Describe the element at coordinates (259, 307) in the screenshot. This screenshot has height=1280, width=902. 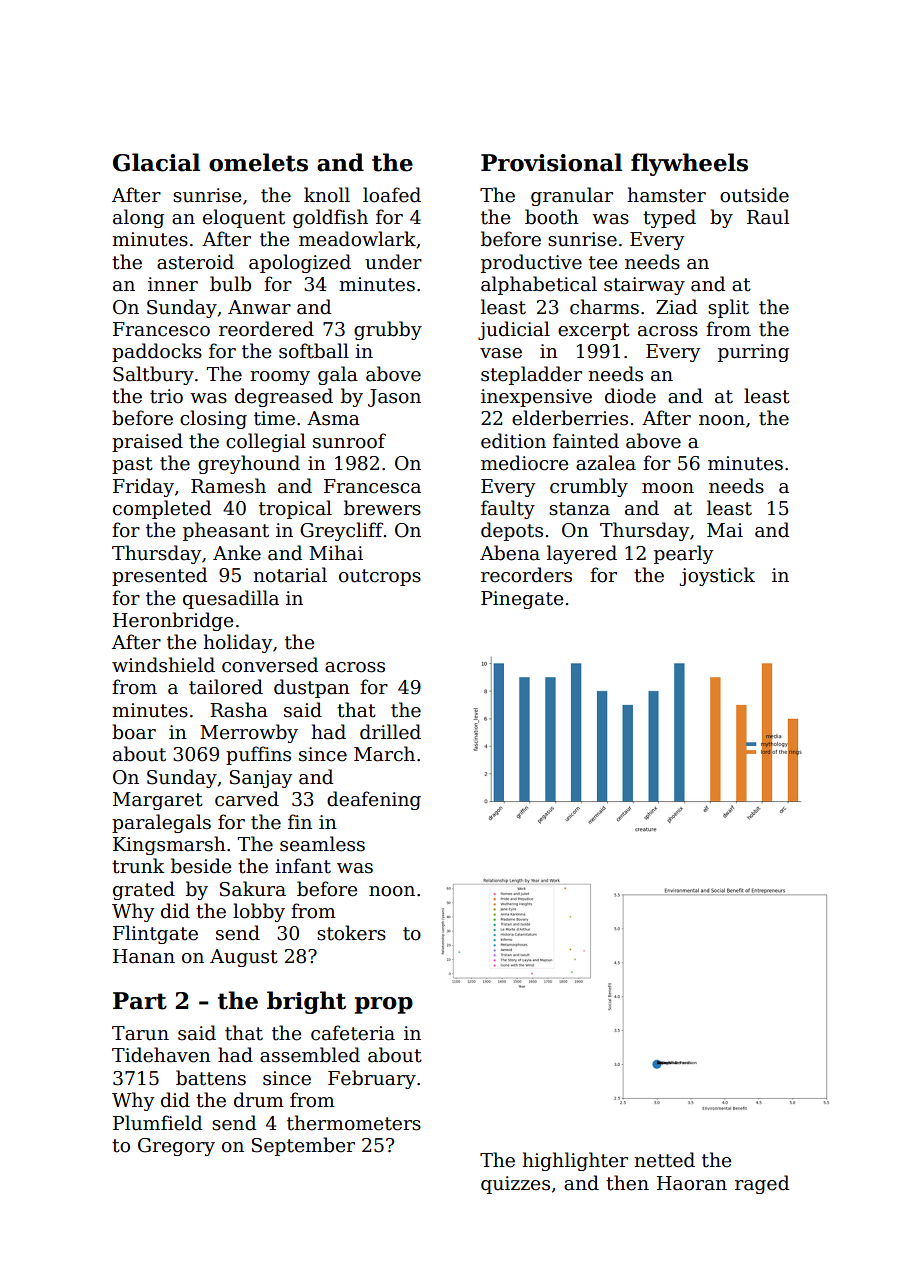
I see `Anwar` at that location.
